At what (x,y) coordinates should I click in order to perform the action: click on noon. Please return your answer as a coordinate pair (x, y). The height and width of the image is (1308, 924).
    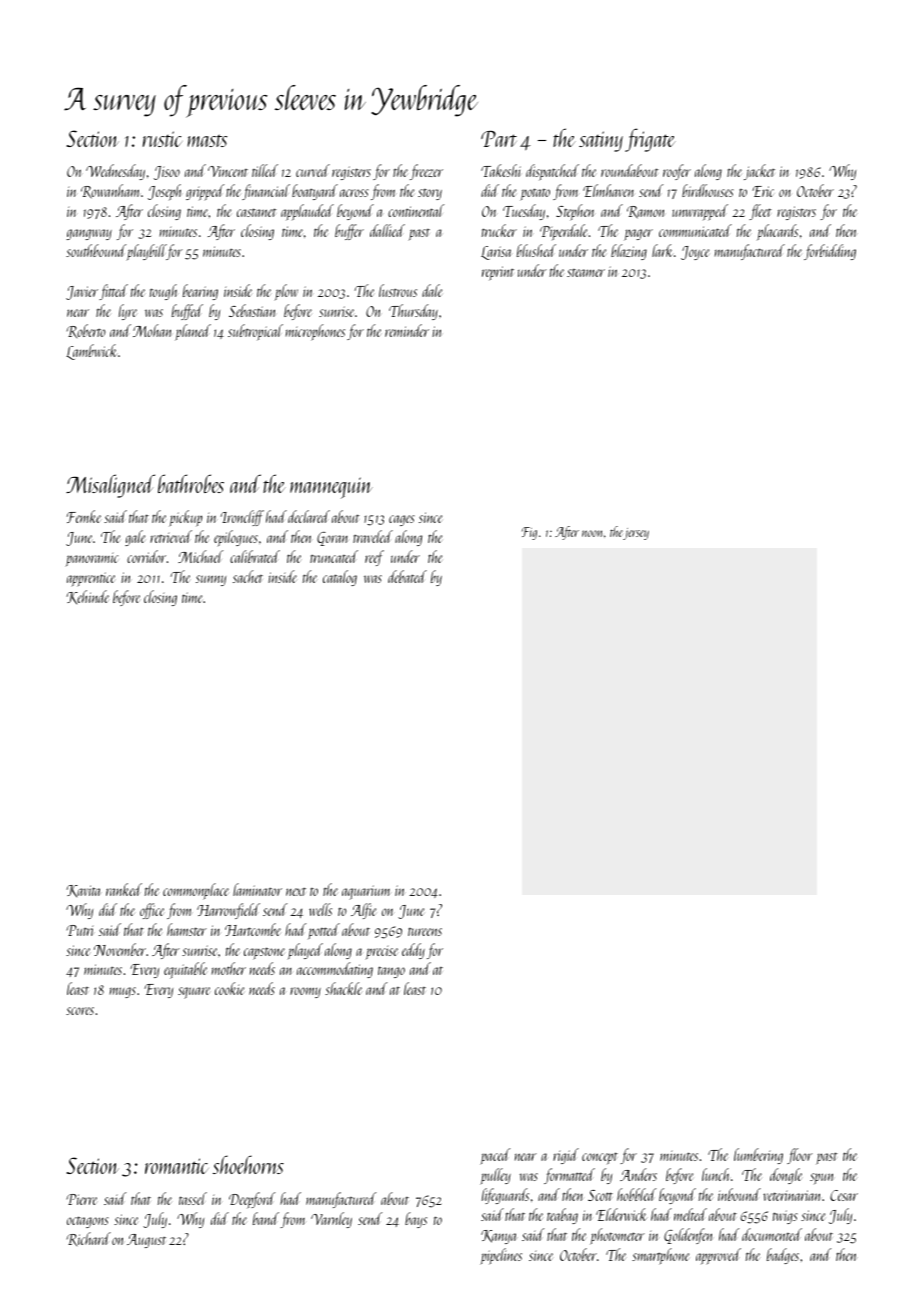
    Looking at the image, I should click on (592, 533).
